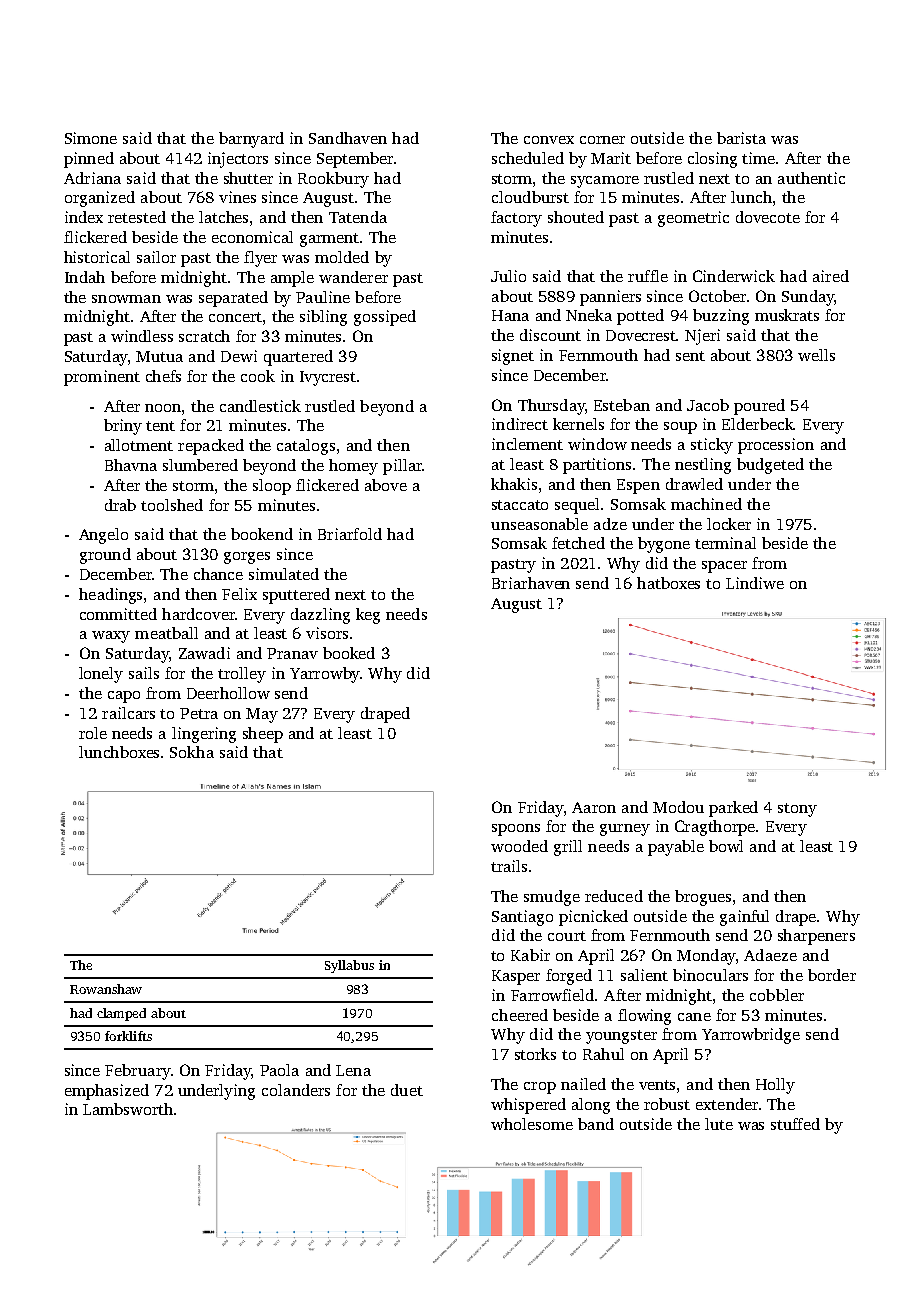 The image size is (924, 1311). I want to click on pinned, so click(89, 160).
